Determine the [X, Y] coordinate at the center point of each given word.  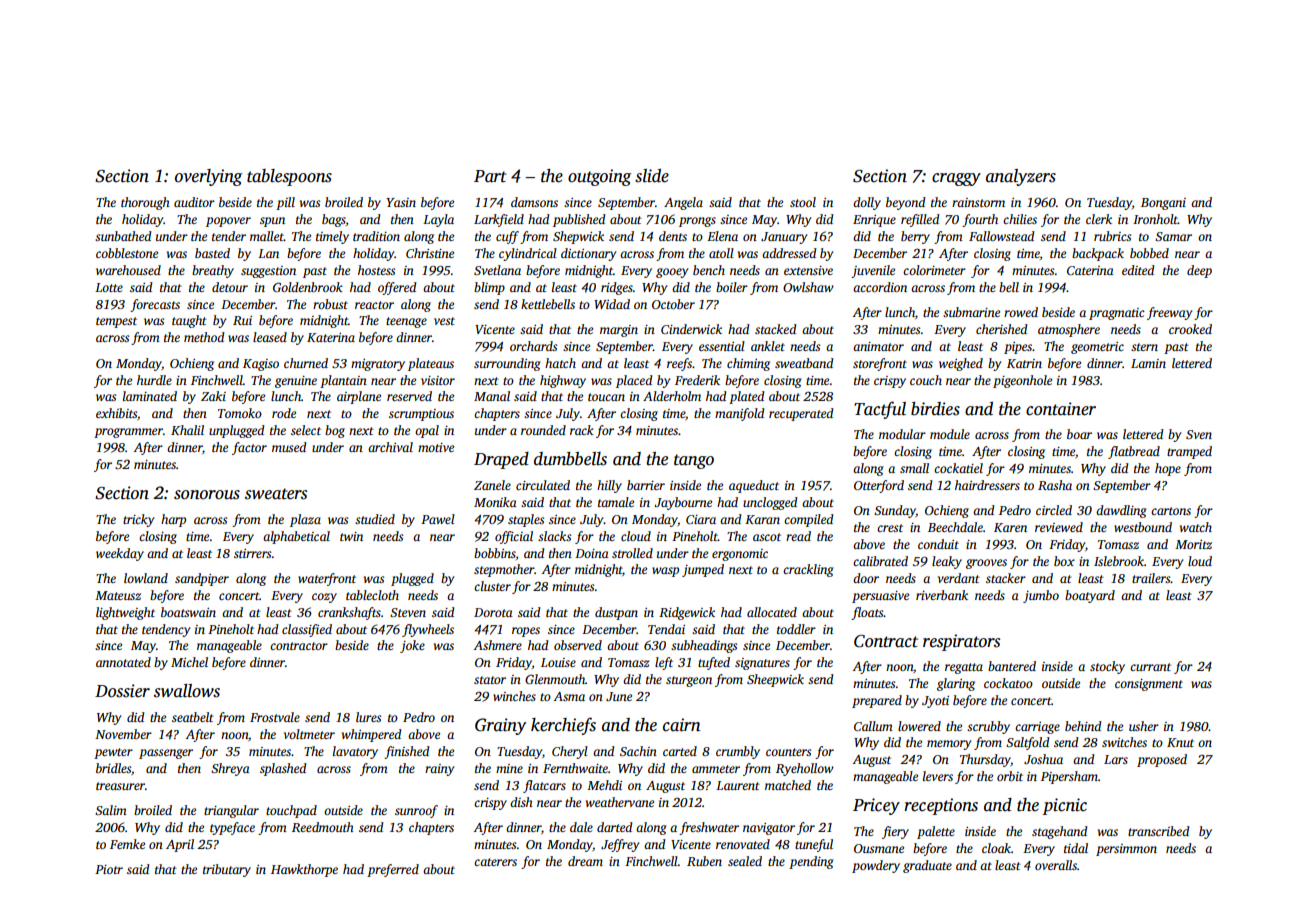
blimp [489, 288]
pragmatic [1117, 314]
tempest [116, 322]
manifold [740, 414]
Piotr [109, 869]
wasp [665, 572]
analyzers [1021, 177]
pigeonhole [1022, 381]
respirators [961, 642]
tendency [166, 630]
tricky [138, 520]
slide [652, 176]
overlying [208, 177]
